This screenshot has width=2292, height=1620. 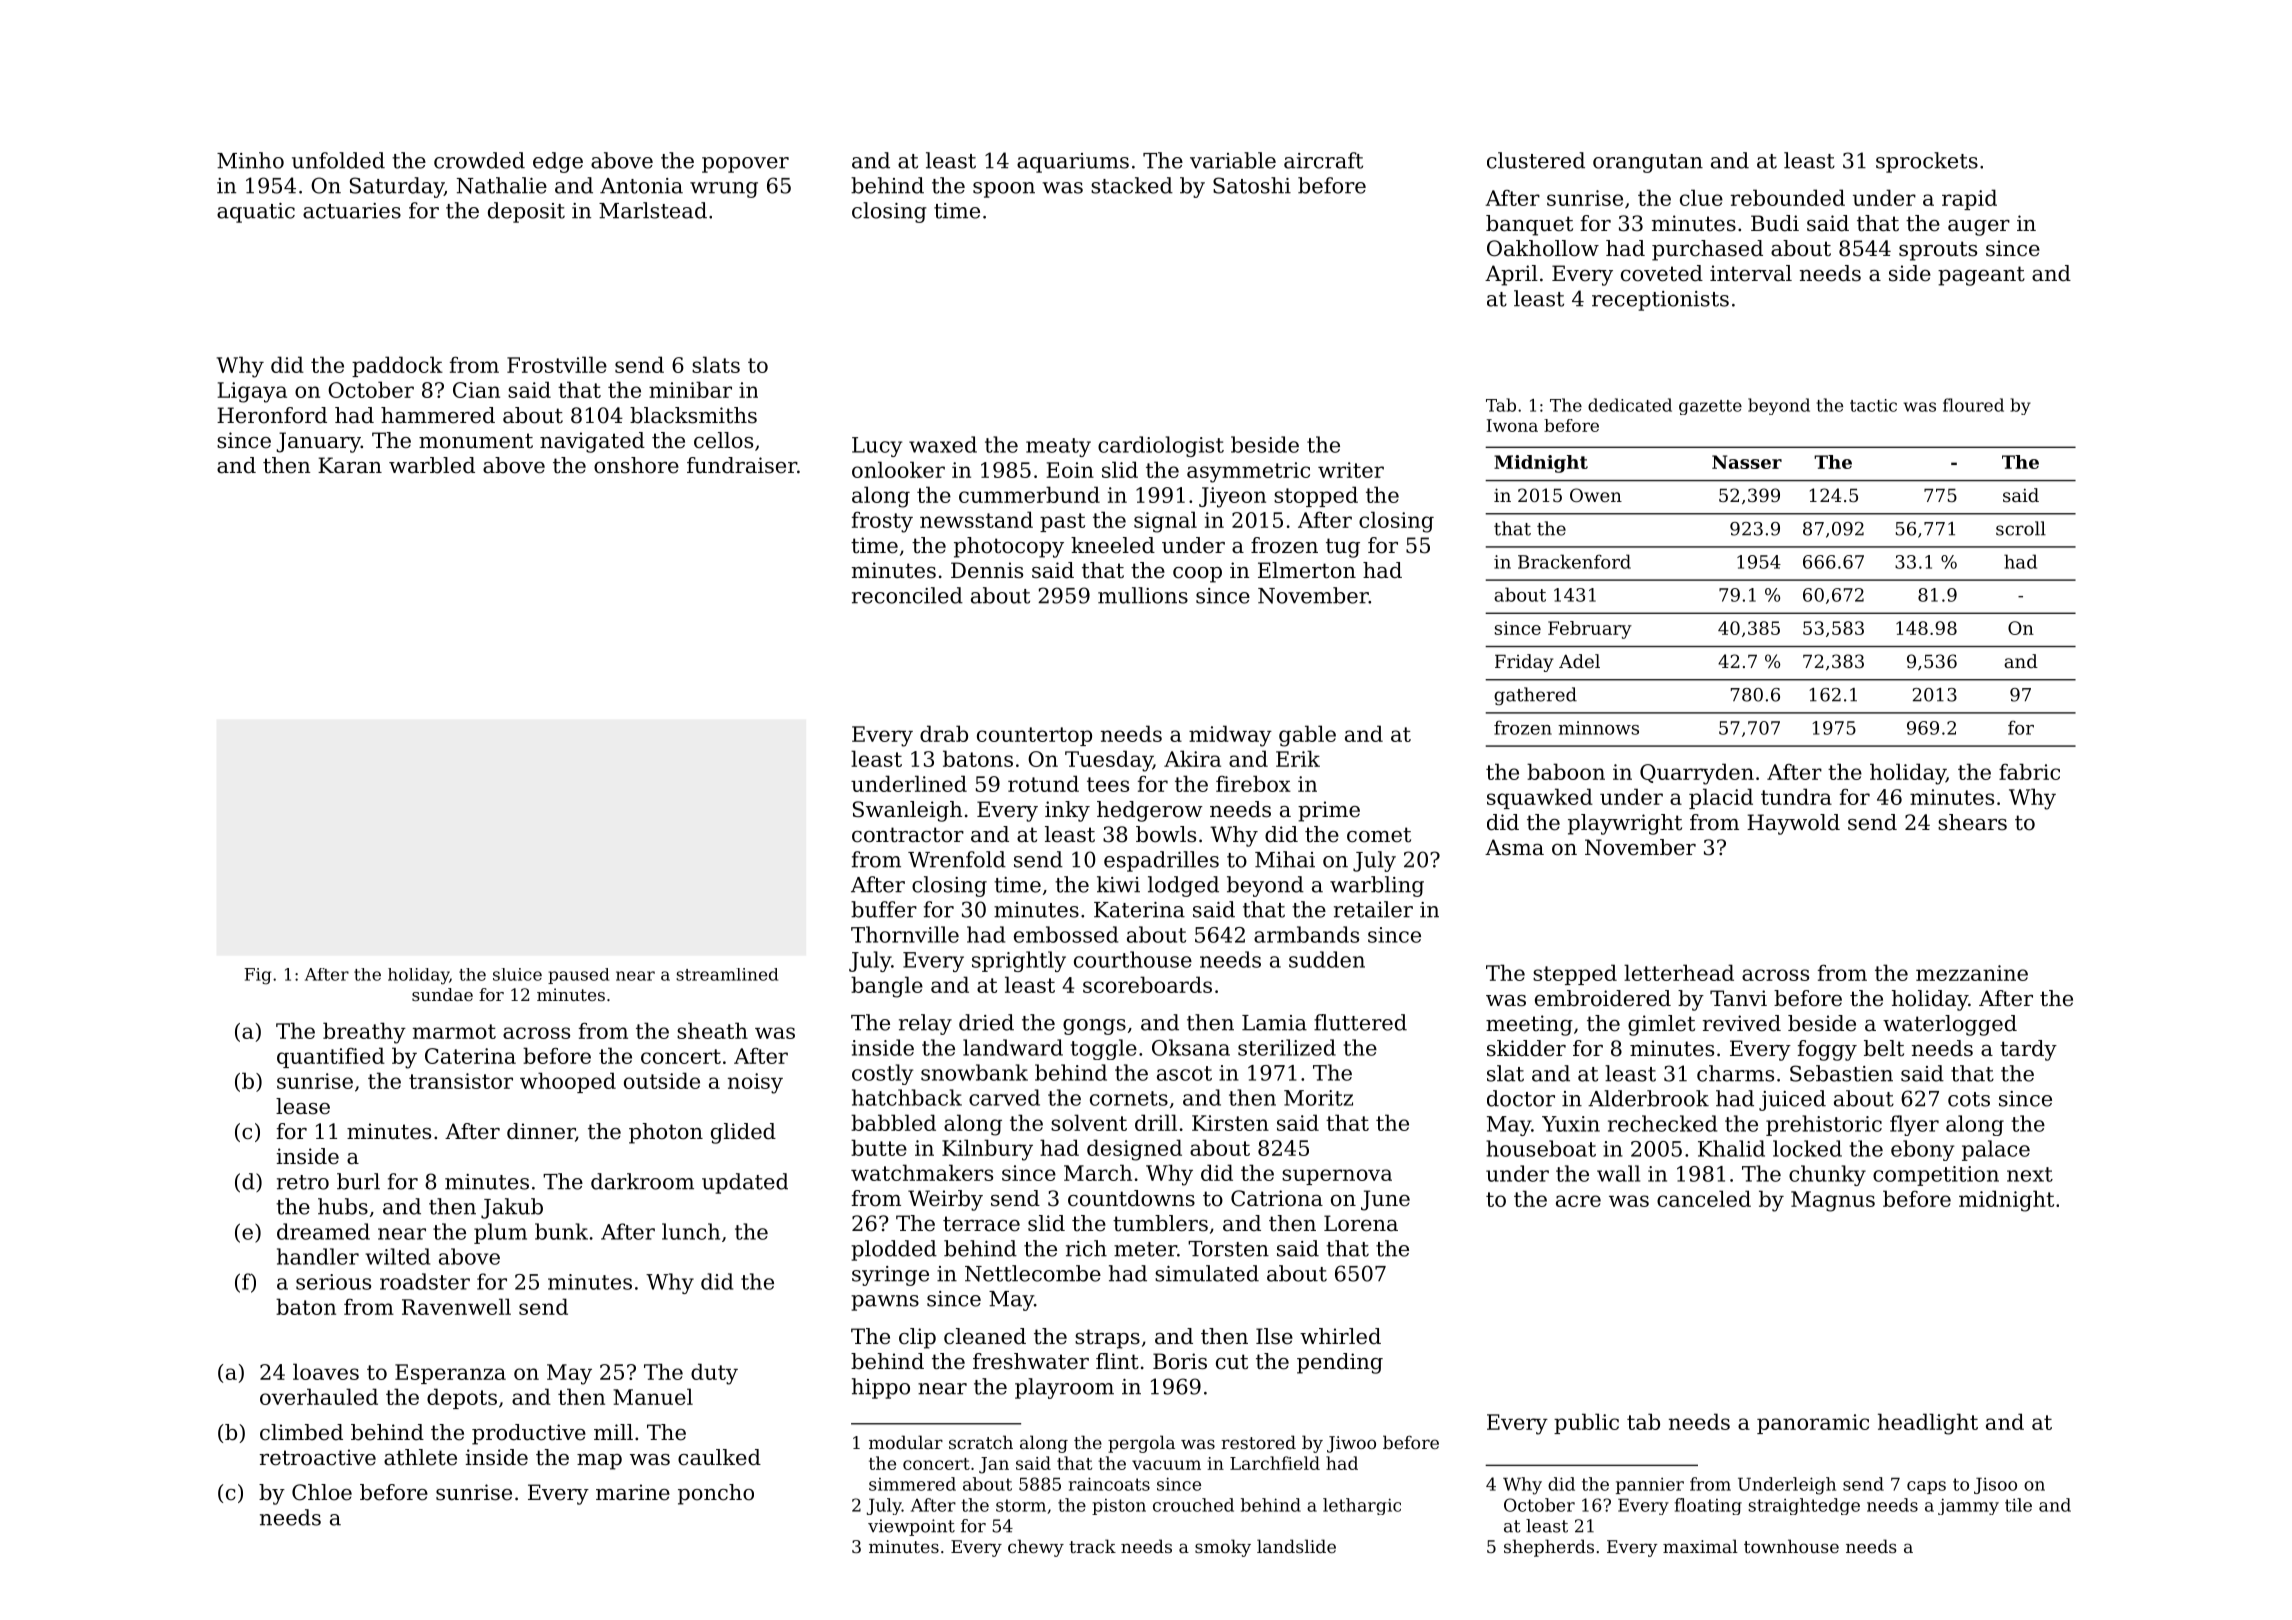 What do you see at coordinates (1233, 160) in the screenshot?
I see `variable` at bounding box center [1233, 160].
